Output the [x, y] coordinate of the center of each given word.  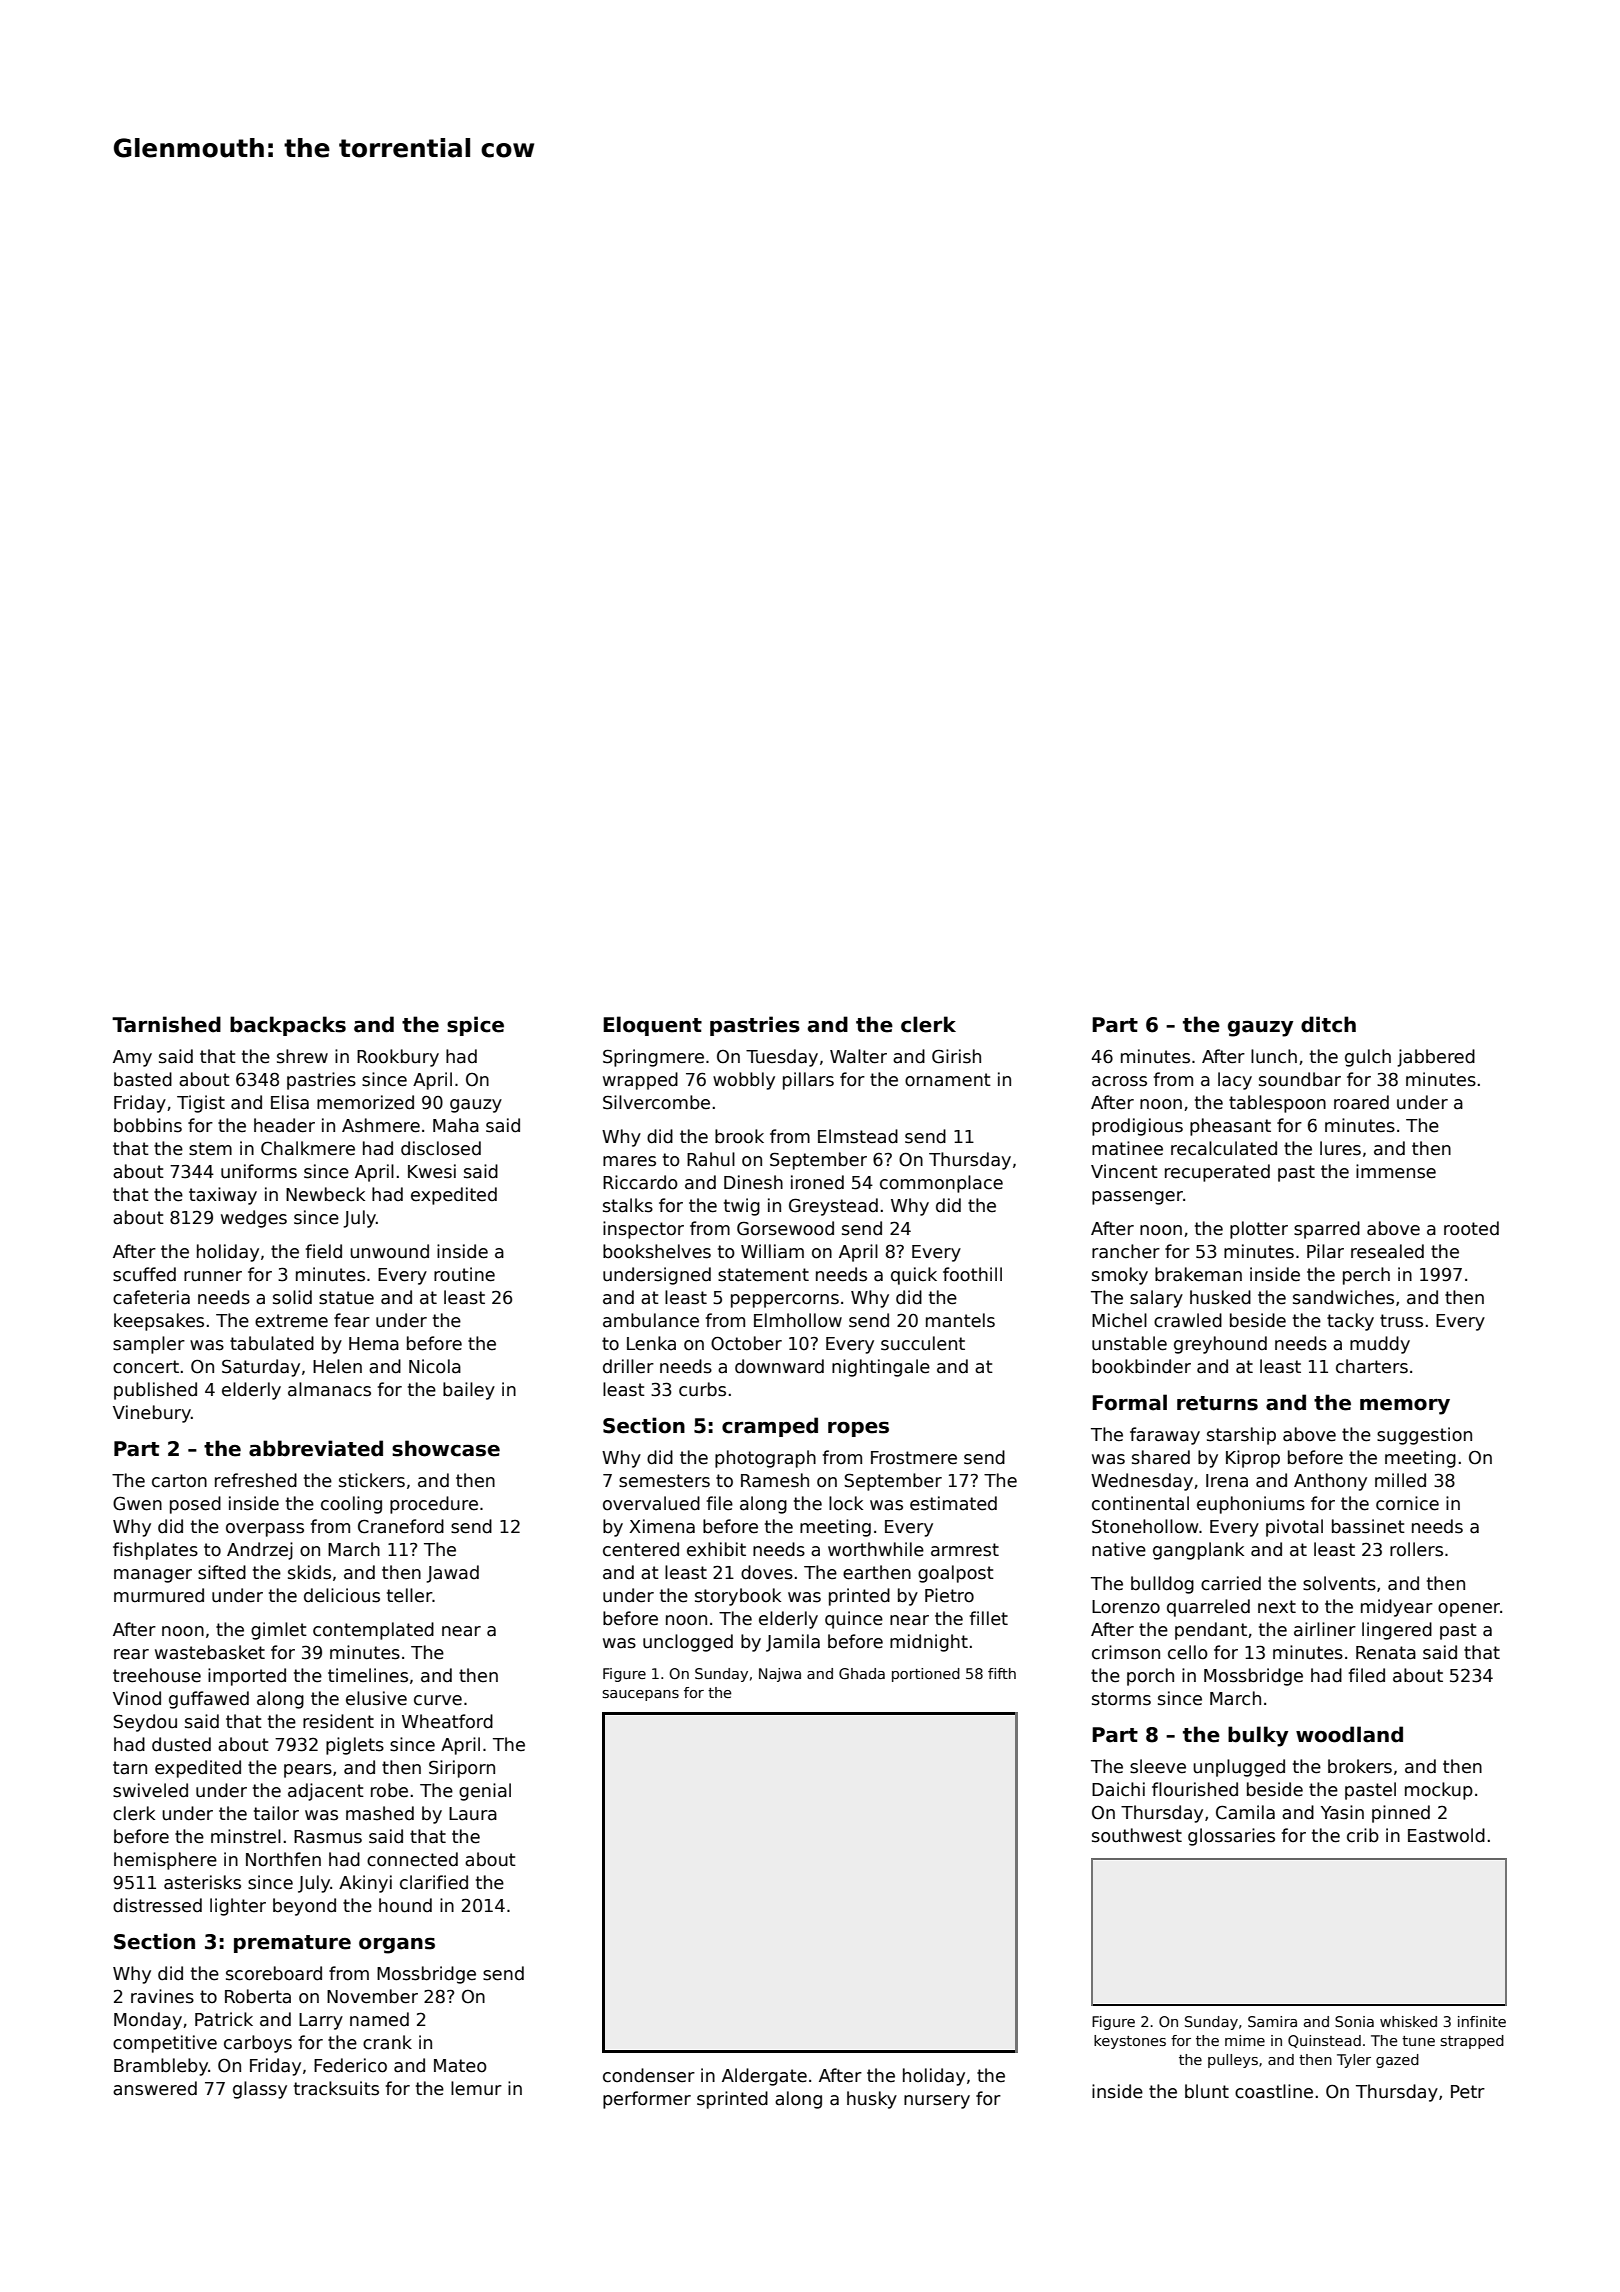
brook [739, 1136]
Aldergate [764, 2077]
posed [195, 1505]
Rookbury [398, 1058]
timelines [368, 1675]
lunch [1274, 1056]
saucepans [640, 1695]
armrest [965, 1550]
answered [155, 2088]
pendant [1211, 1631]
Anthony [1330, 1482]
